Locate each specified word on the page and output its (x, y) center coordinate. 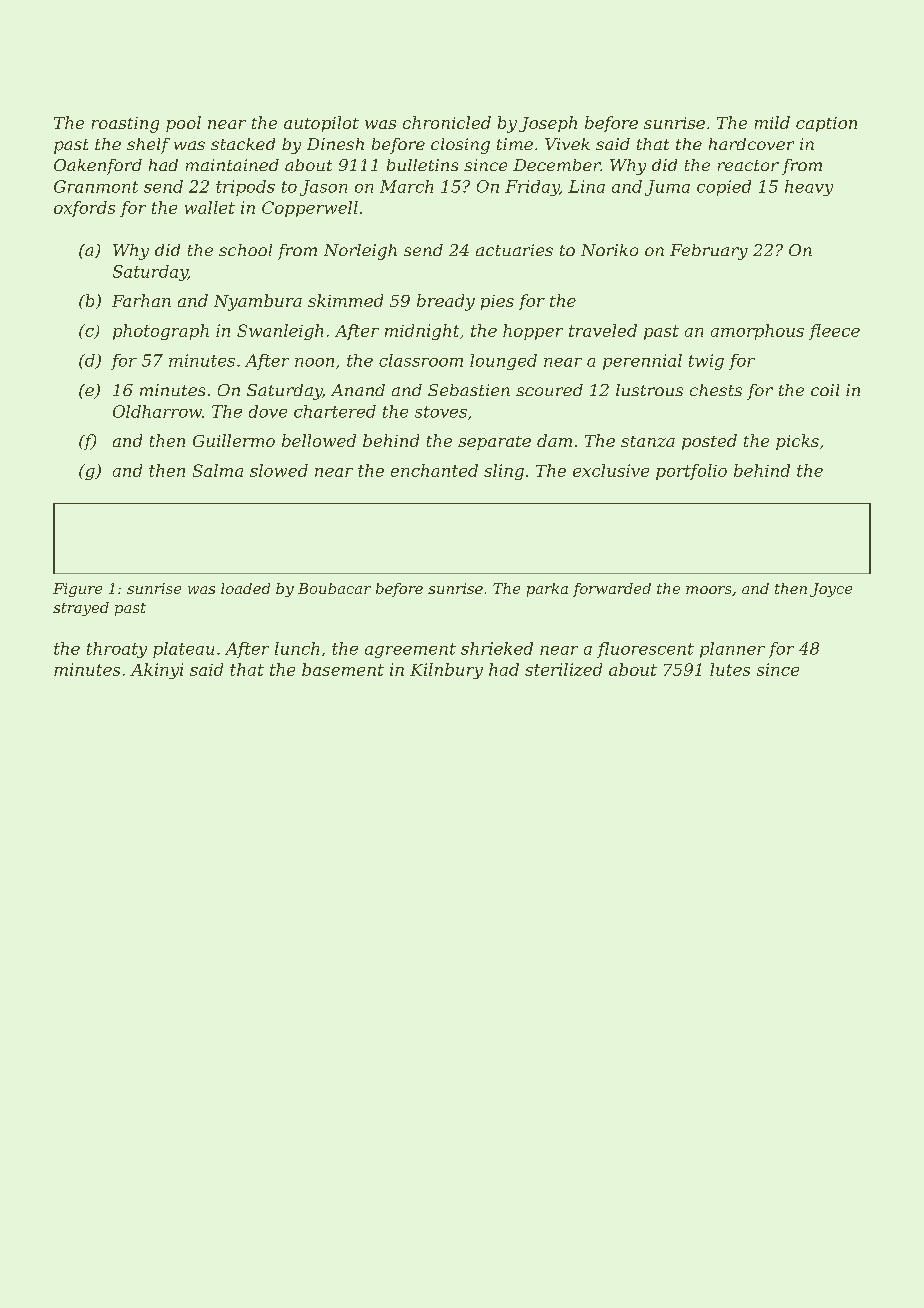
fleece (834, 332)
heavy (809, 188)
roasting (125, 125)
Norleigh (360, 252)
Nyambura (258, 302)
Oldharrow (157, 411)
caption (826, 124)
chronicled (447, 122)
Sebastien (469, 390)
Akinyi (156, 671)
